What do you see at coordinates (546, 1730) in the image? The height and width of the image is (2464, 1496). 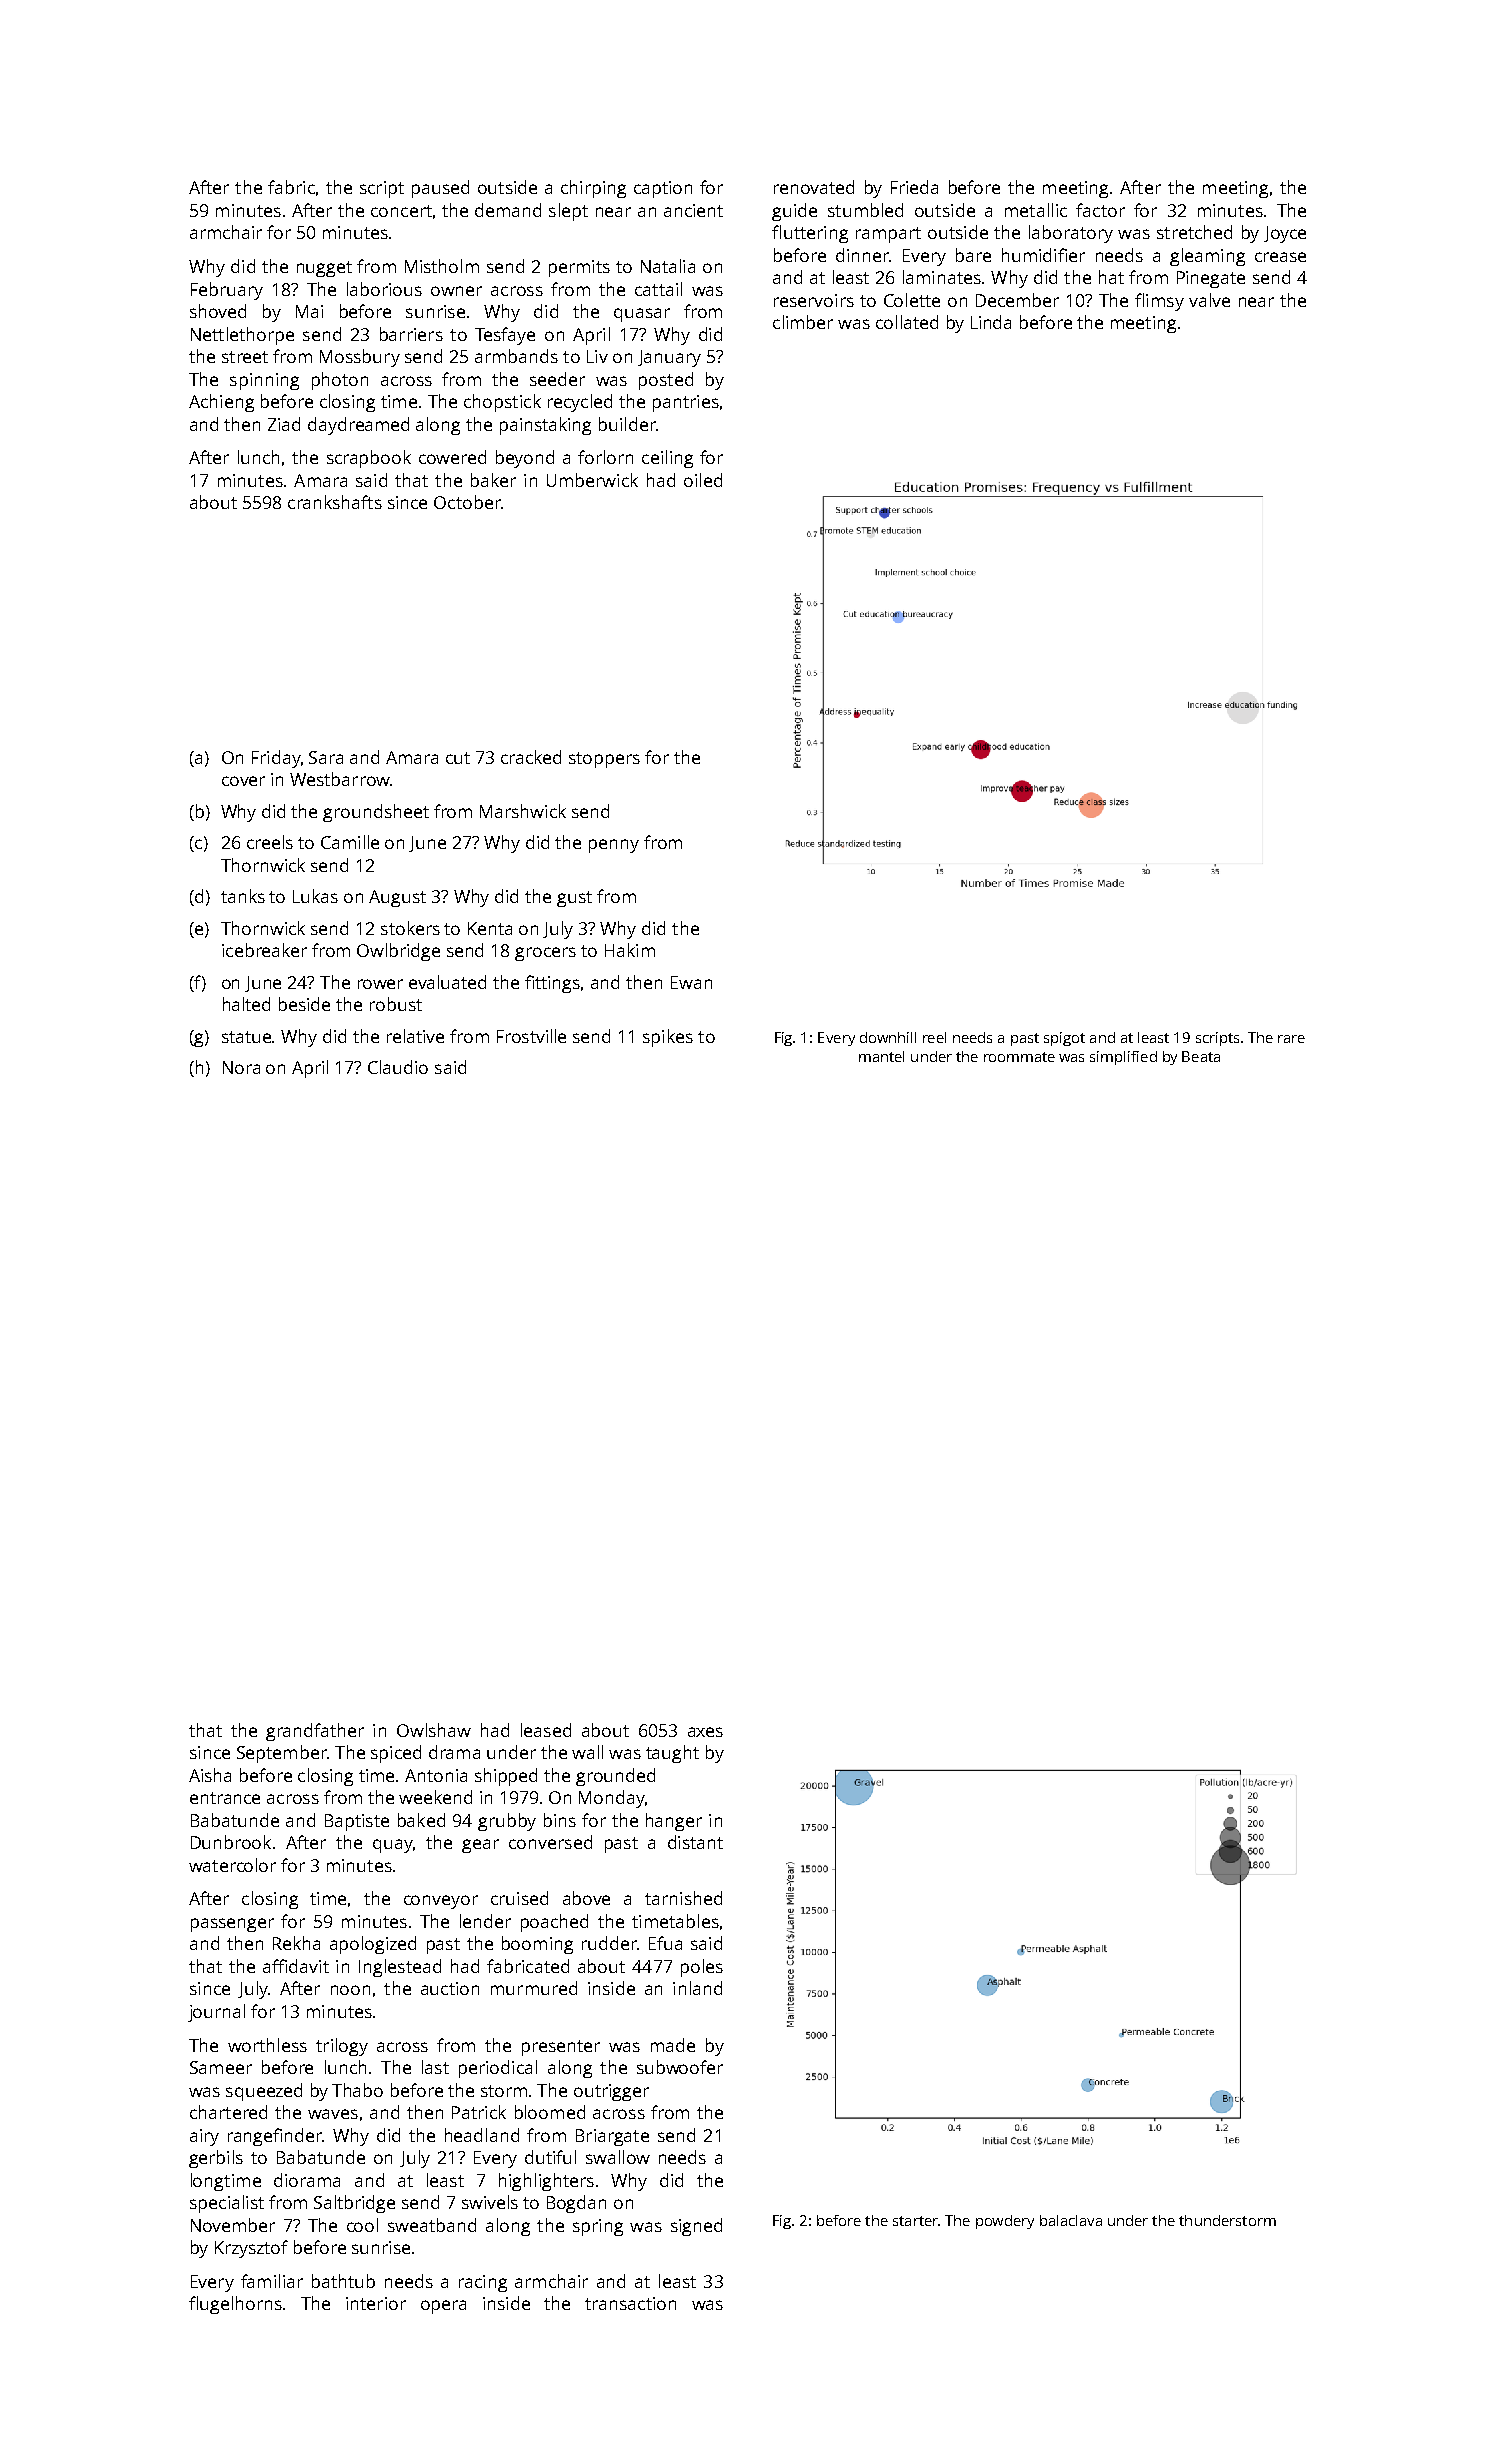 I see `leased` at bounding box center [546, 1730].
